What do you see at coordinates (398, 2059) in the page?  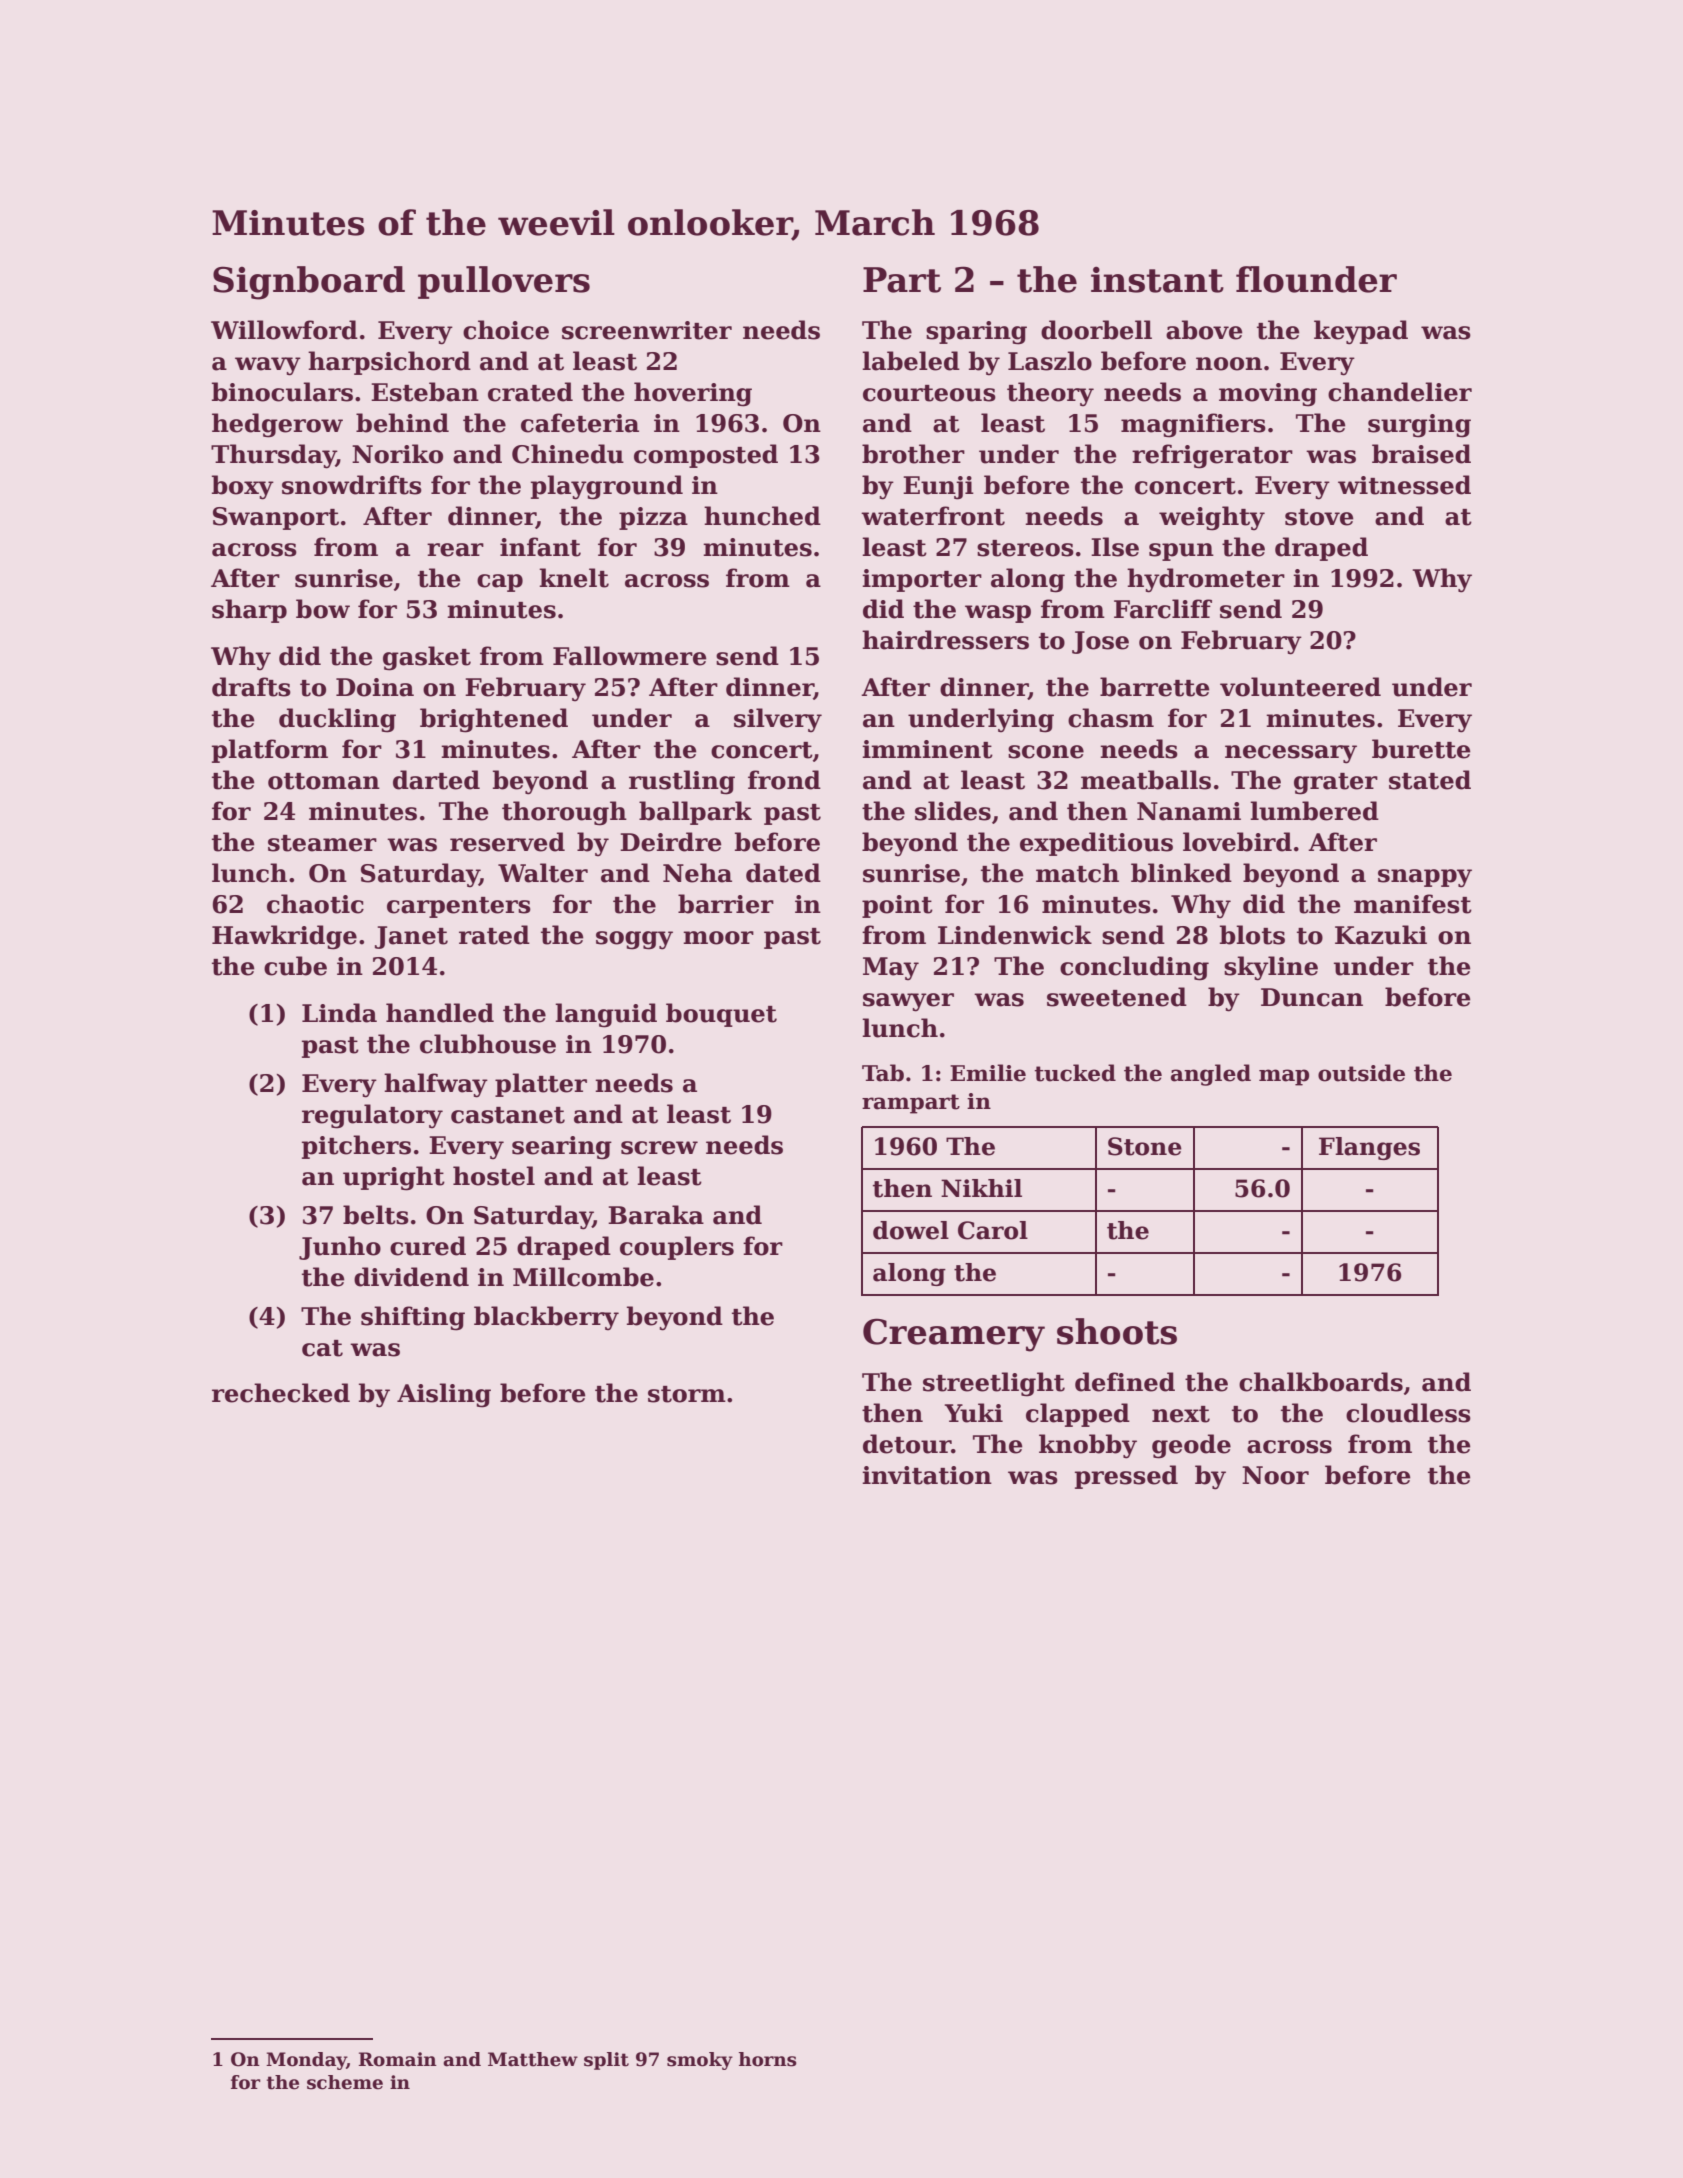 I see `Romain` at bounding box center [398, 2059].
